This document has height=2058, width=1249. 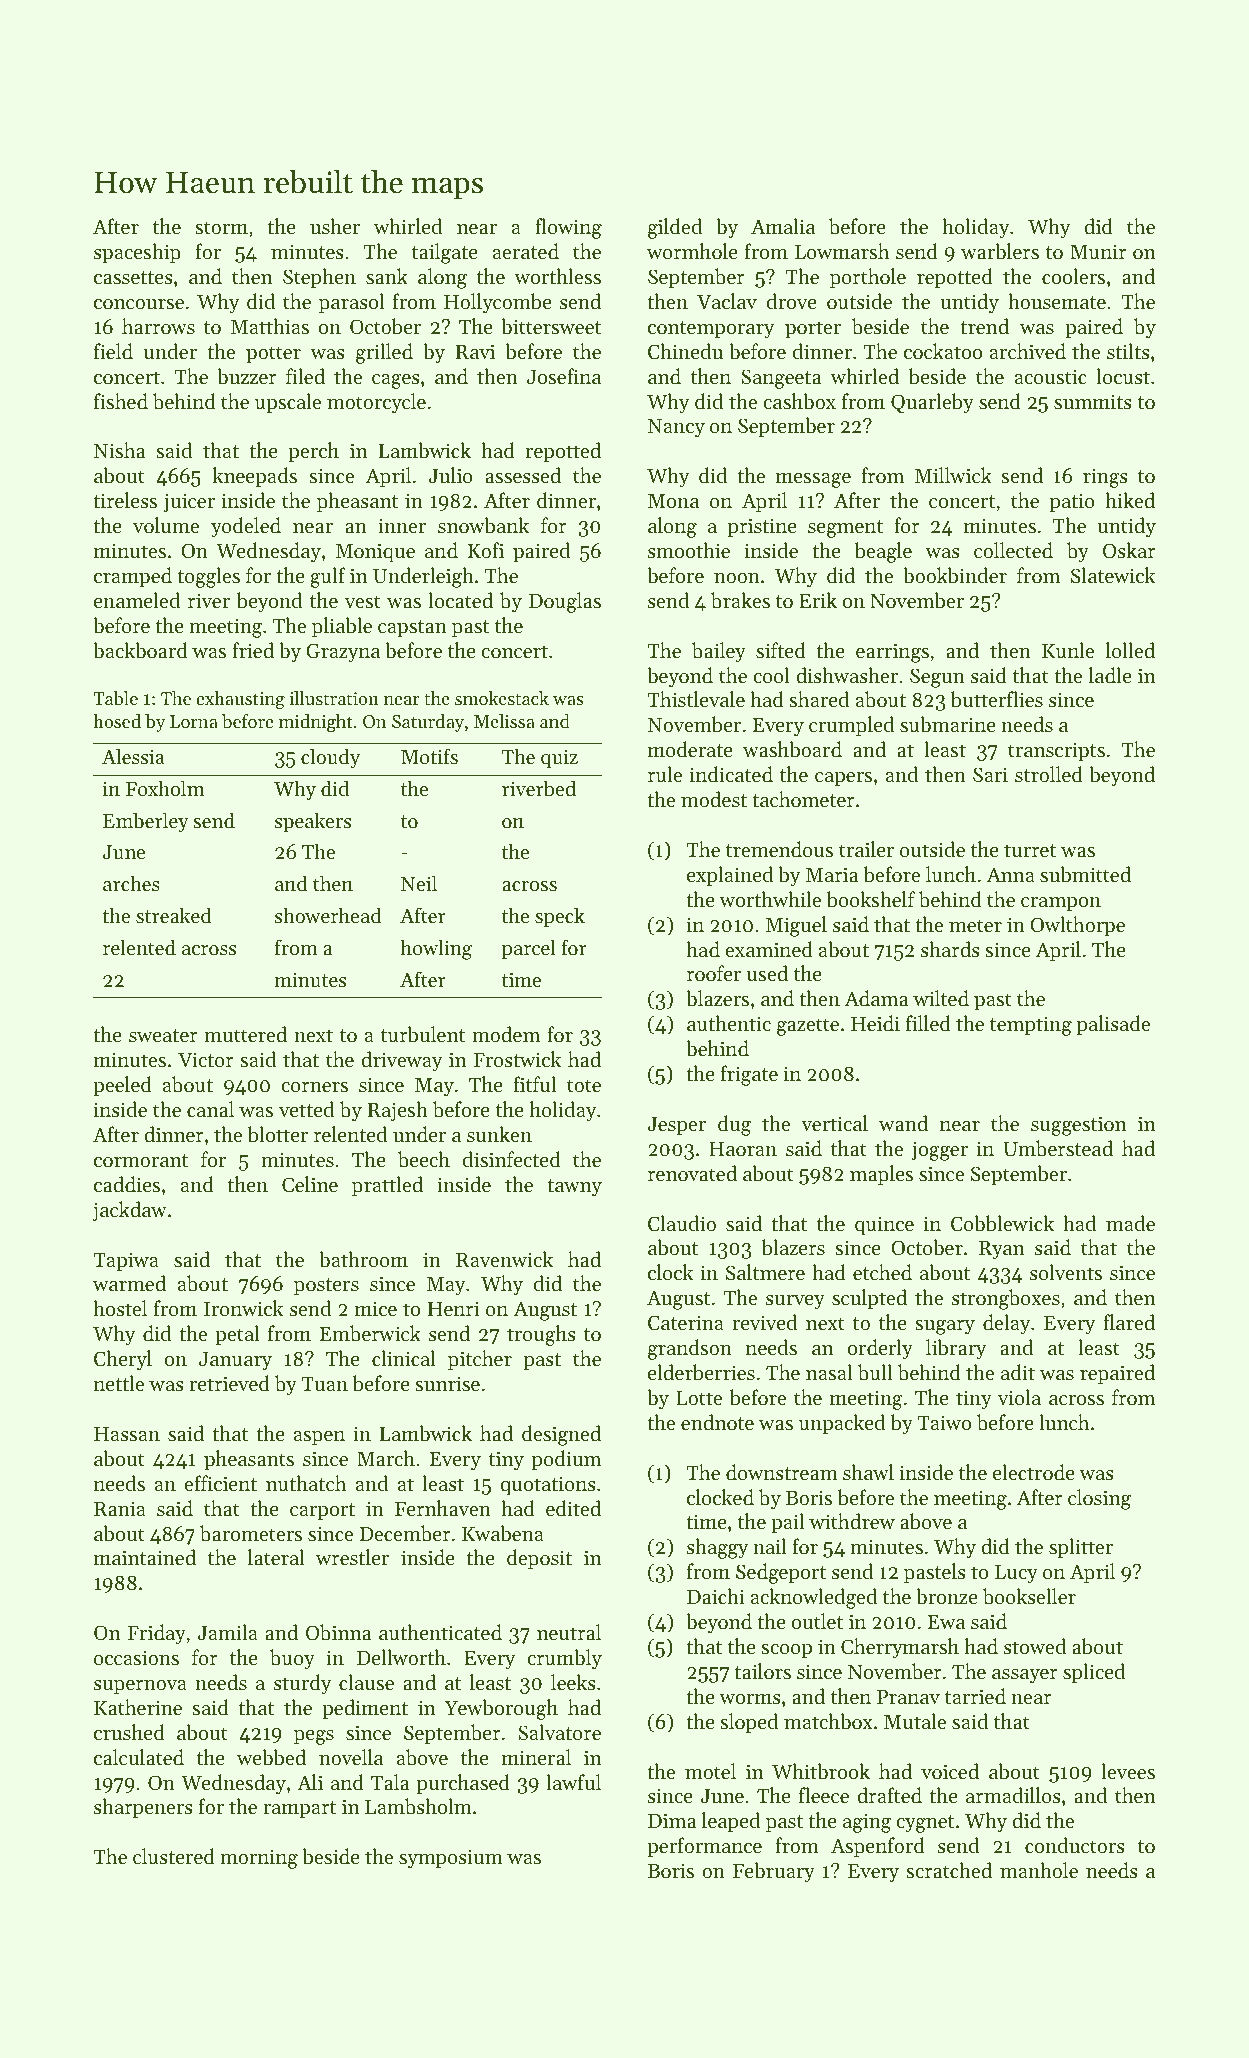 I want to click on Ironwick, so click(x=243, y=1308).
